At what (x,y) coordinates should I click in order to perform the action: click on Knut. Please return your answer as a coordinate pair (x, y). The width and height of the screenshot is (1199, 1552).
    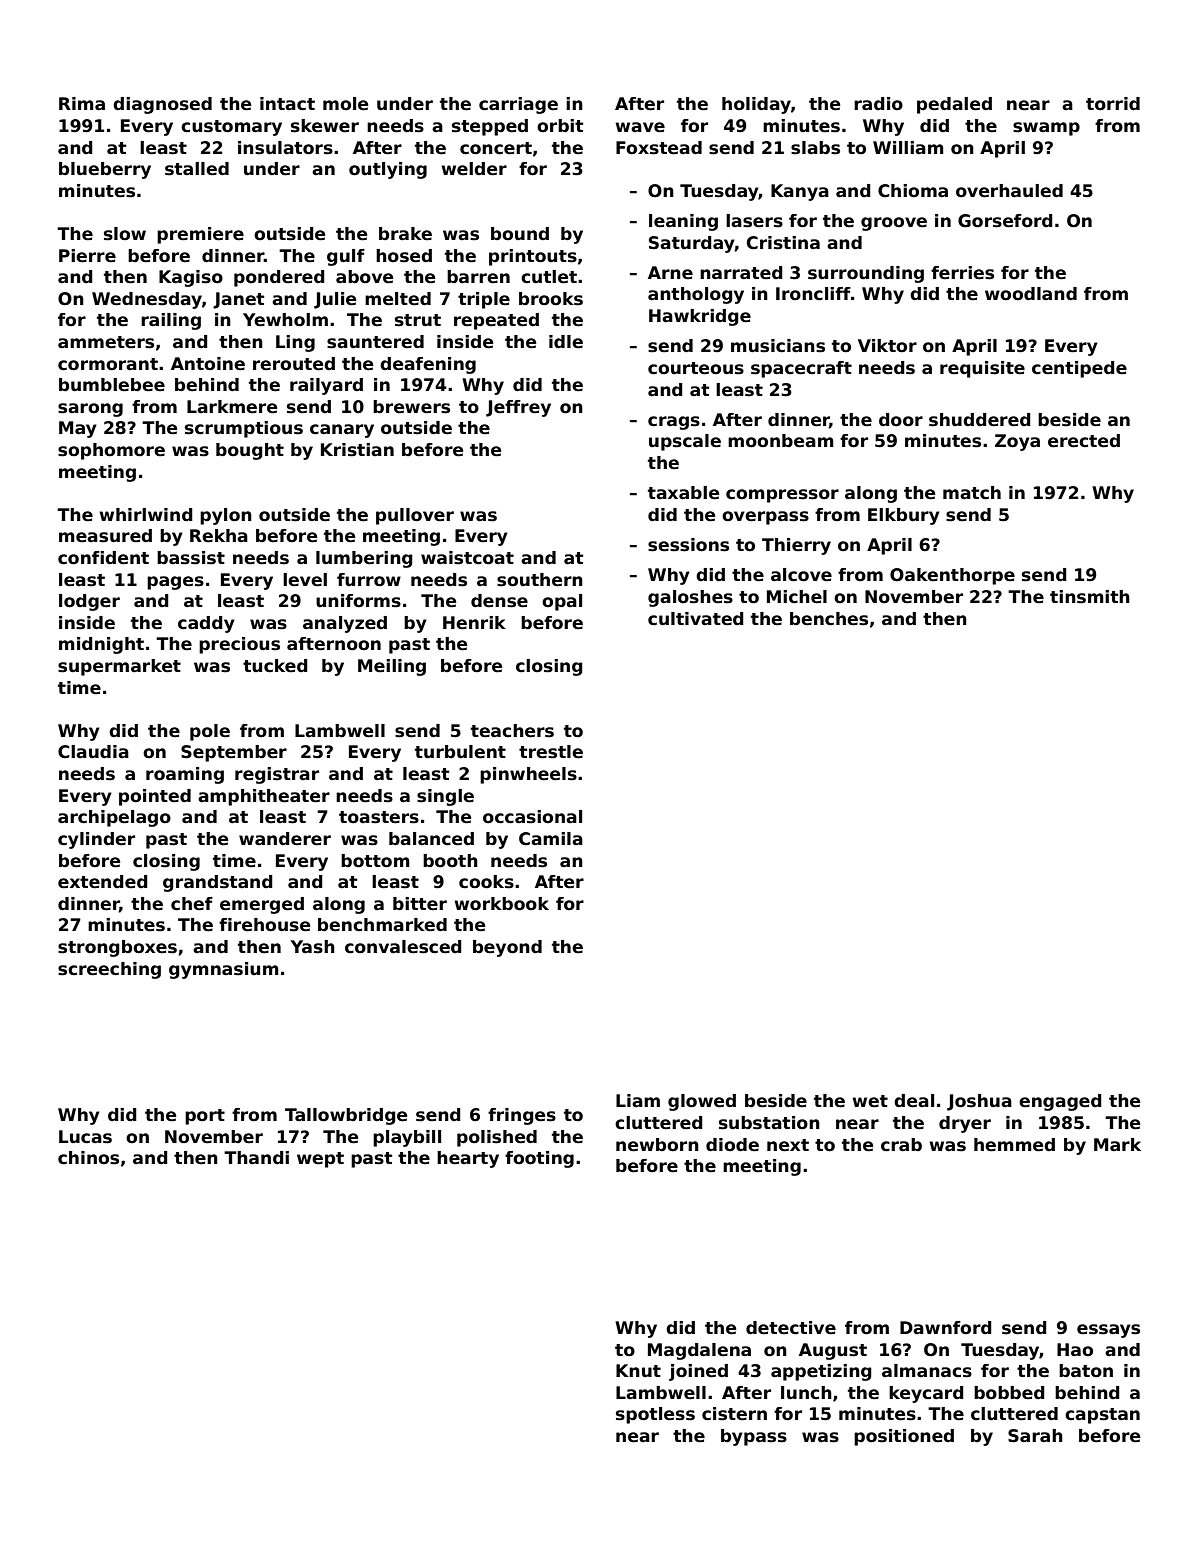
    Looking at the image, I should click on (638, 1371).
